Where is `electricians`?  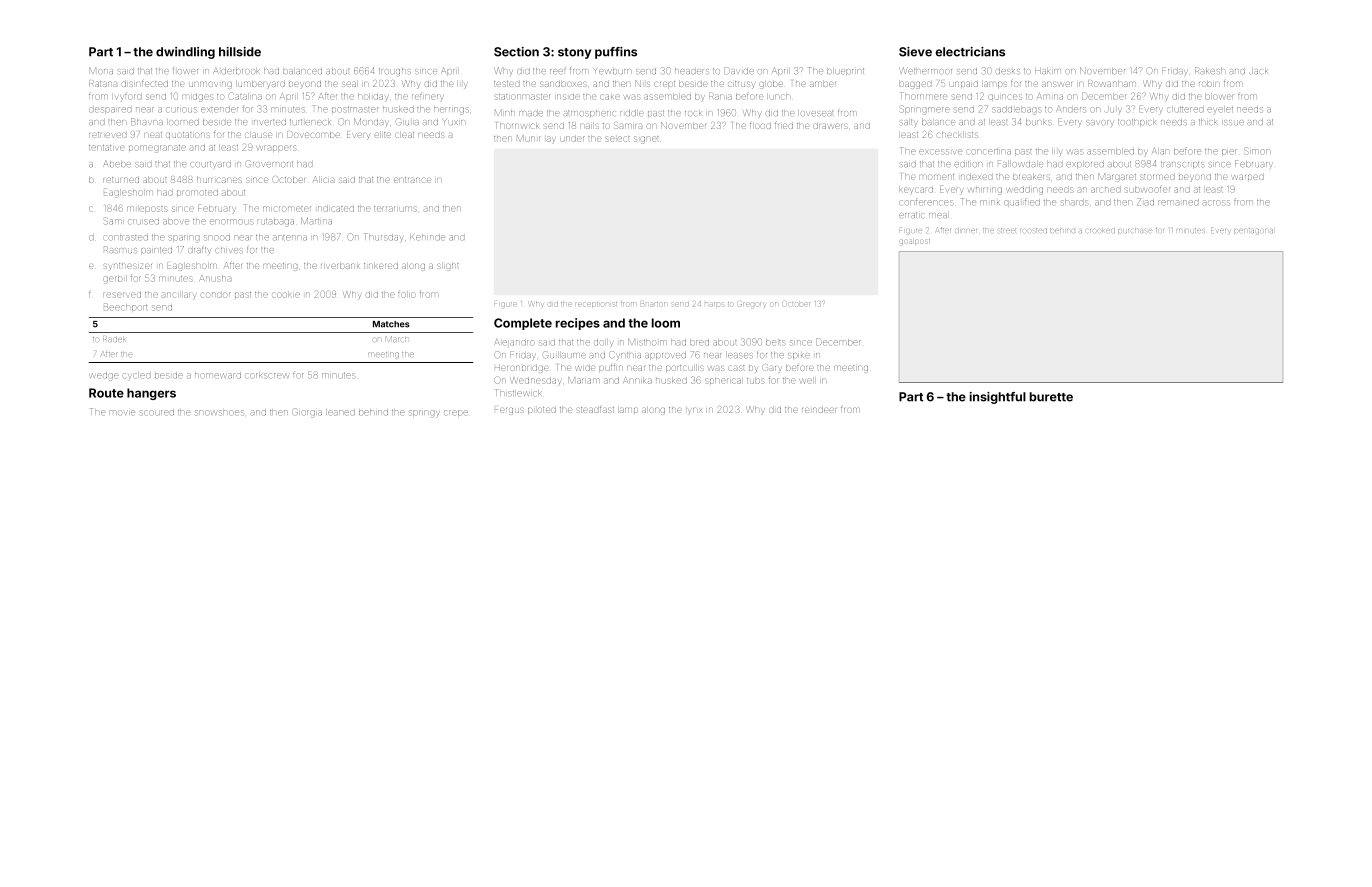 electricians is located at coordinates (970, 52).
